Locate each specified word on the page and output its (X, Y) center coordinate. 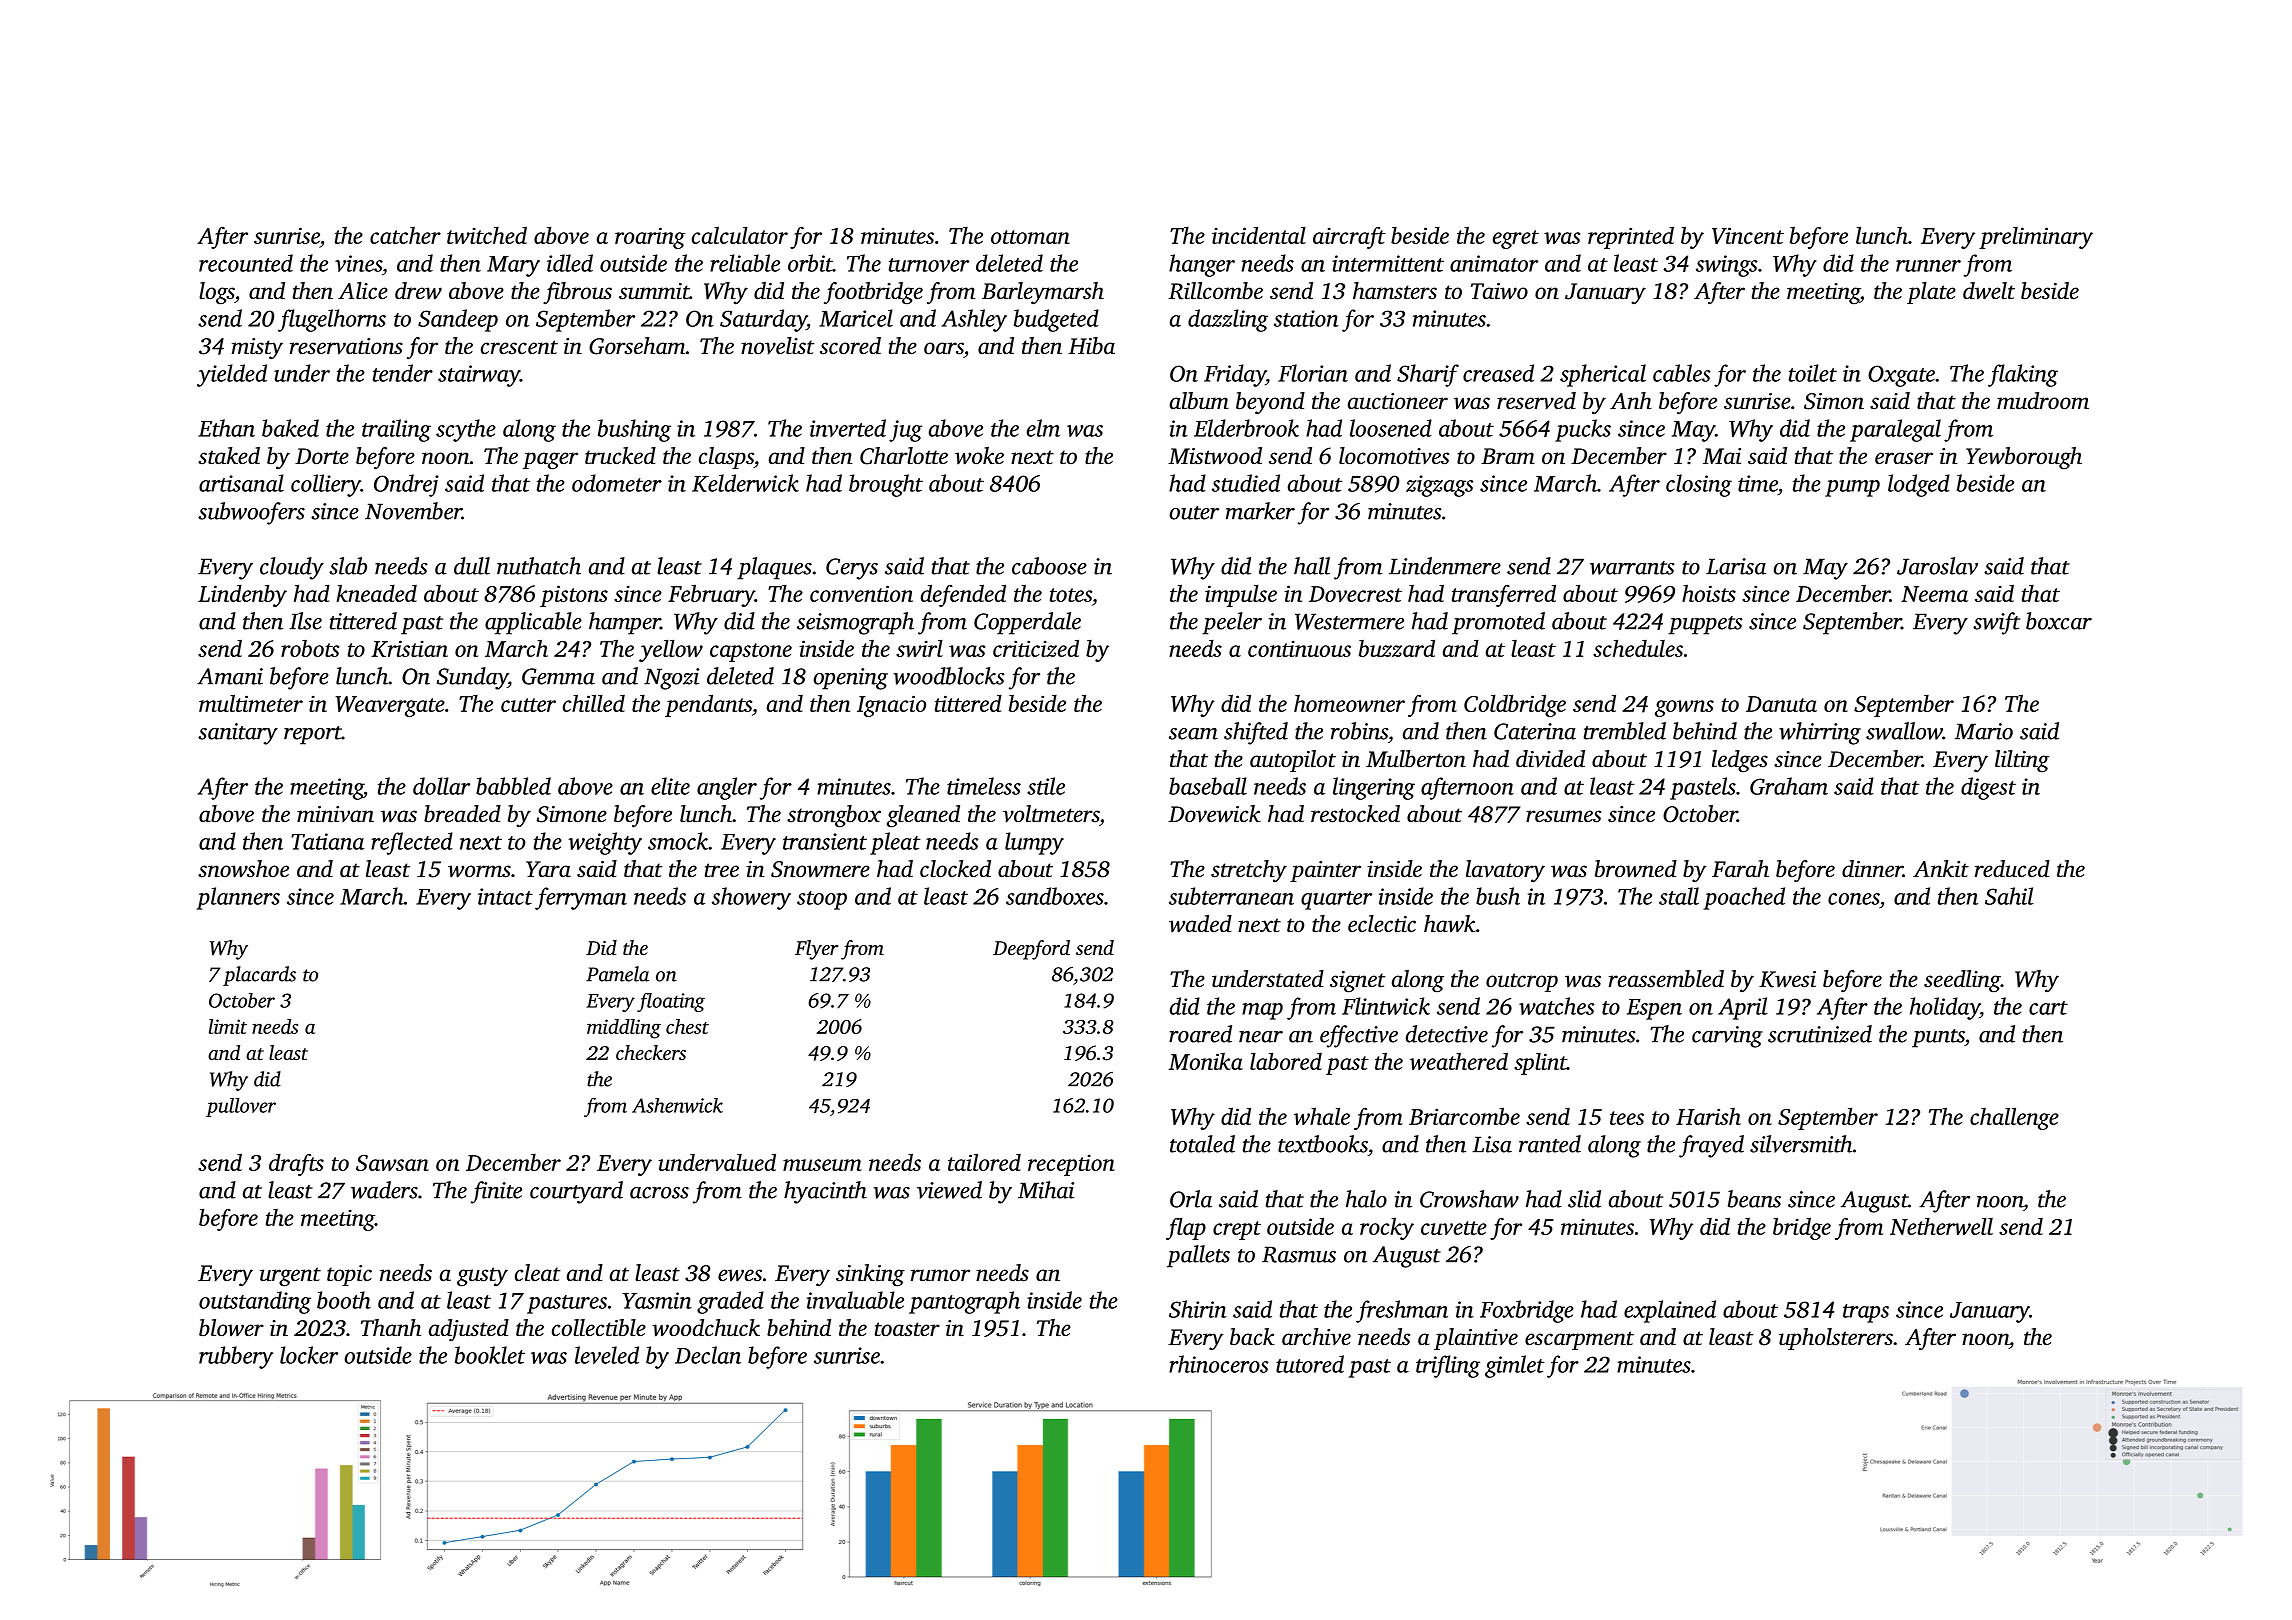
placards (259, 976)
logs (217, 293)
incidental (1259, 235)
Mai (1722, 456)
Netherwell (1941, 1226)
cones (1854, 899)
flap (1186, 1229)
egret (1516, 239)
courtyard (576, 1192)
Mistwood (1215, 456)
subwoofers (251, 513)
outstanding (255, 1302)
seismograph (855, 623)
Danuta (1781, 704)
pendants (708, 705)
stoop (822, 900)
